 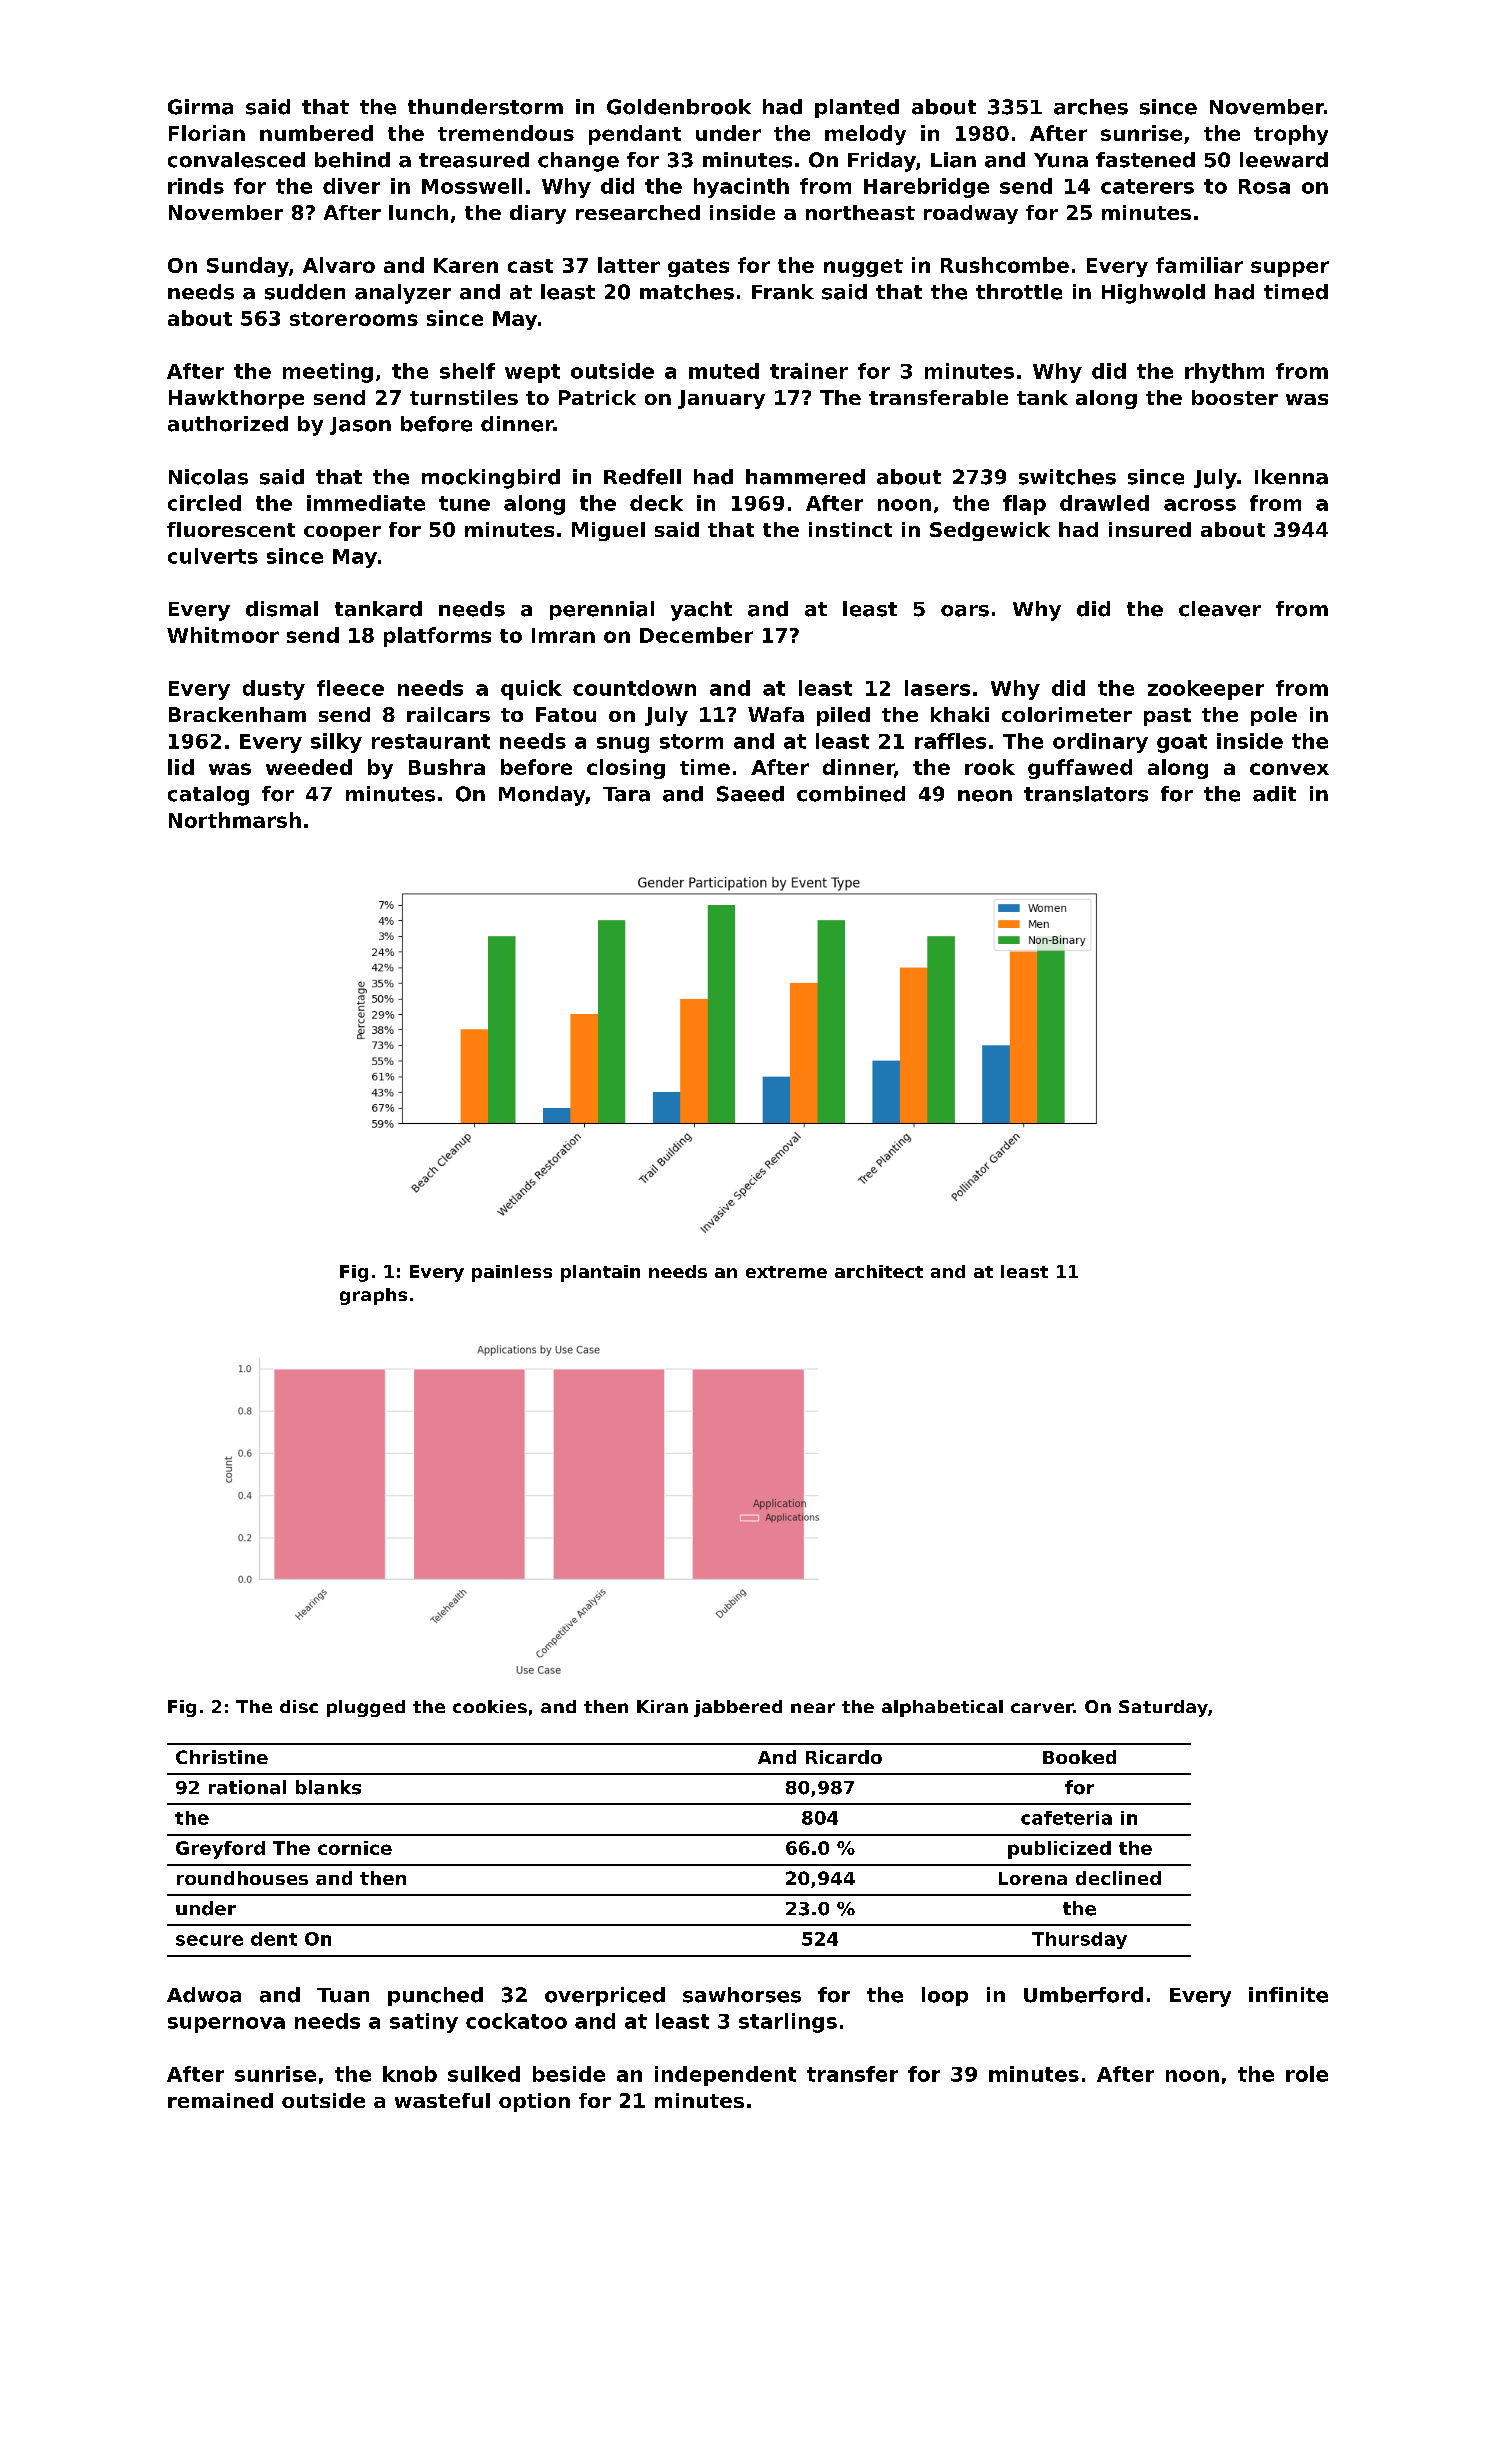 What do you see at coordinates (1291, 135) in the screenshot?
I see `trophy` at bounding box center [1291, 135].
